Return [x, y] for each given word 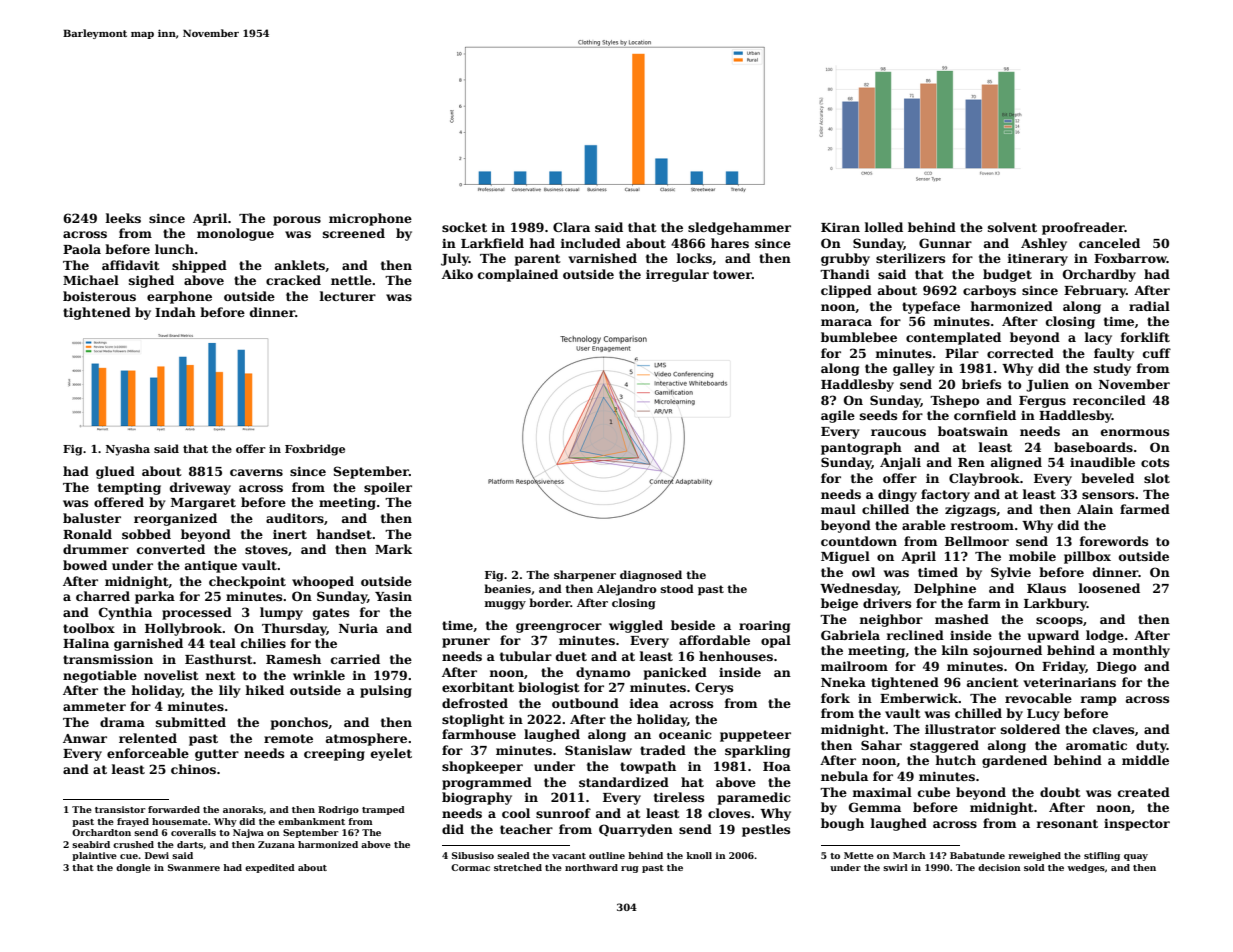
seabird [91, 844]
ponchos [299, 723]
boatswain [973, 431]
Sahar [881, 745]
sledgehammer [739, 228]
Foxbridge [315, 450]
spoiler [388, 488]
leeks [123, 218]
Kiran [840, 227]
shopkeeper [482, 767]
